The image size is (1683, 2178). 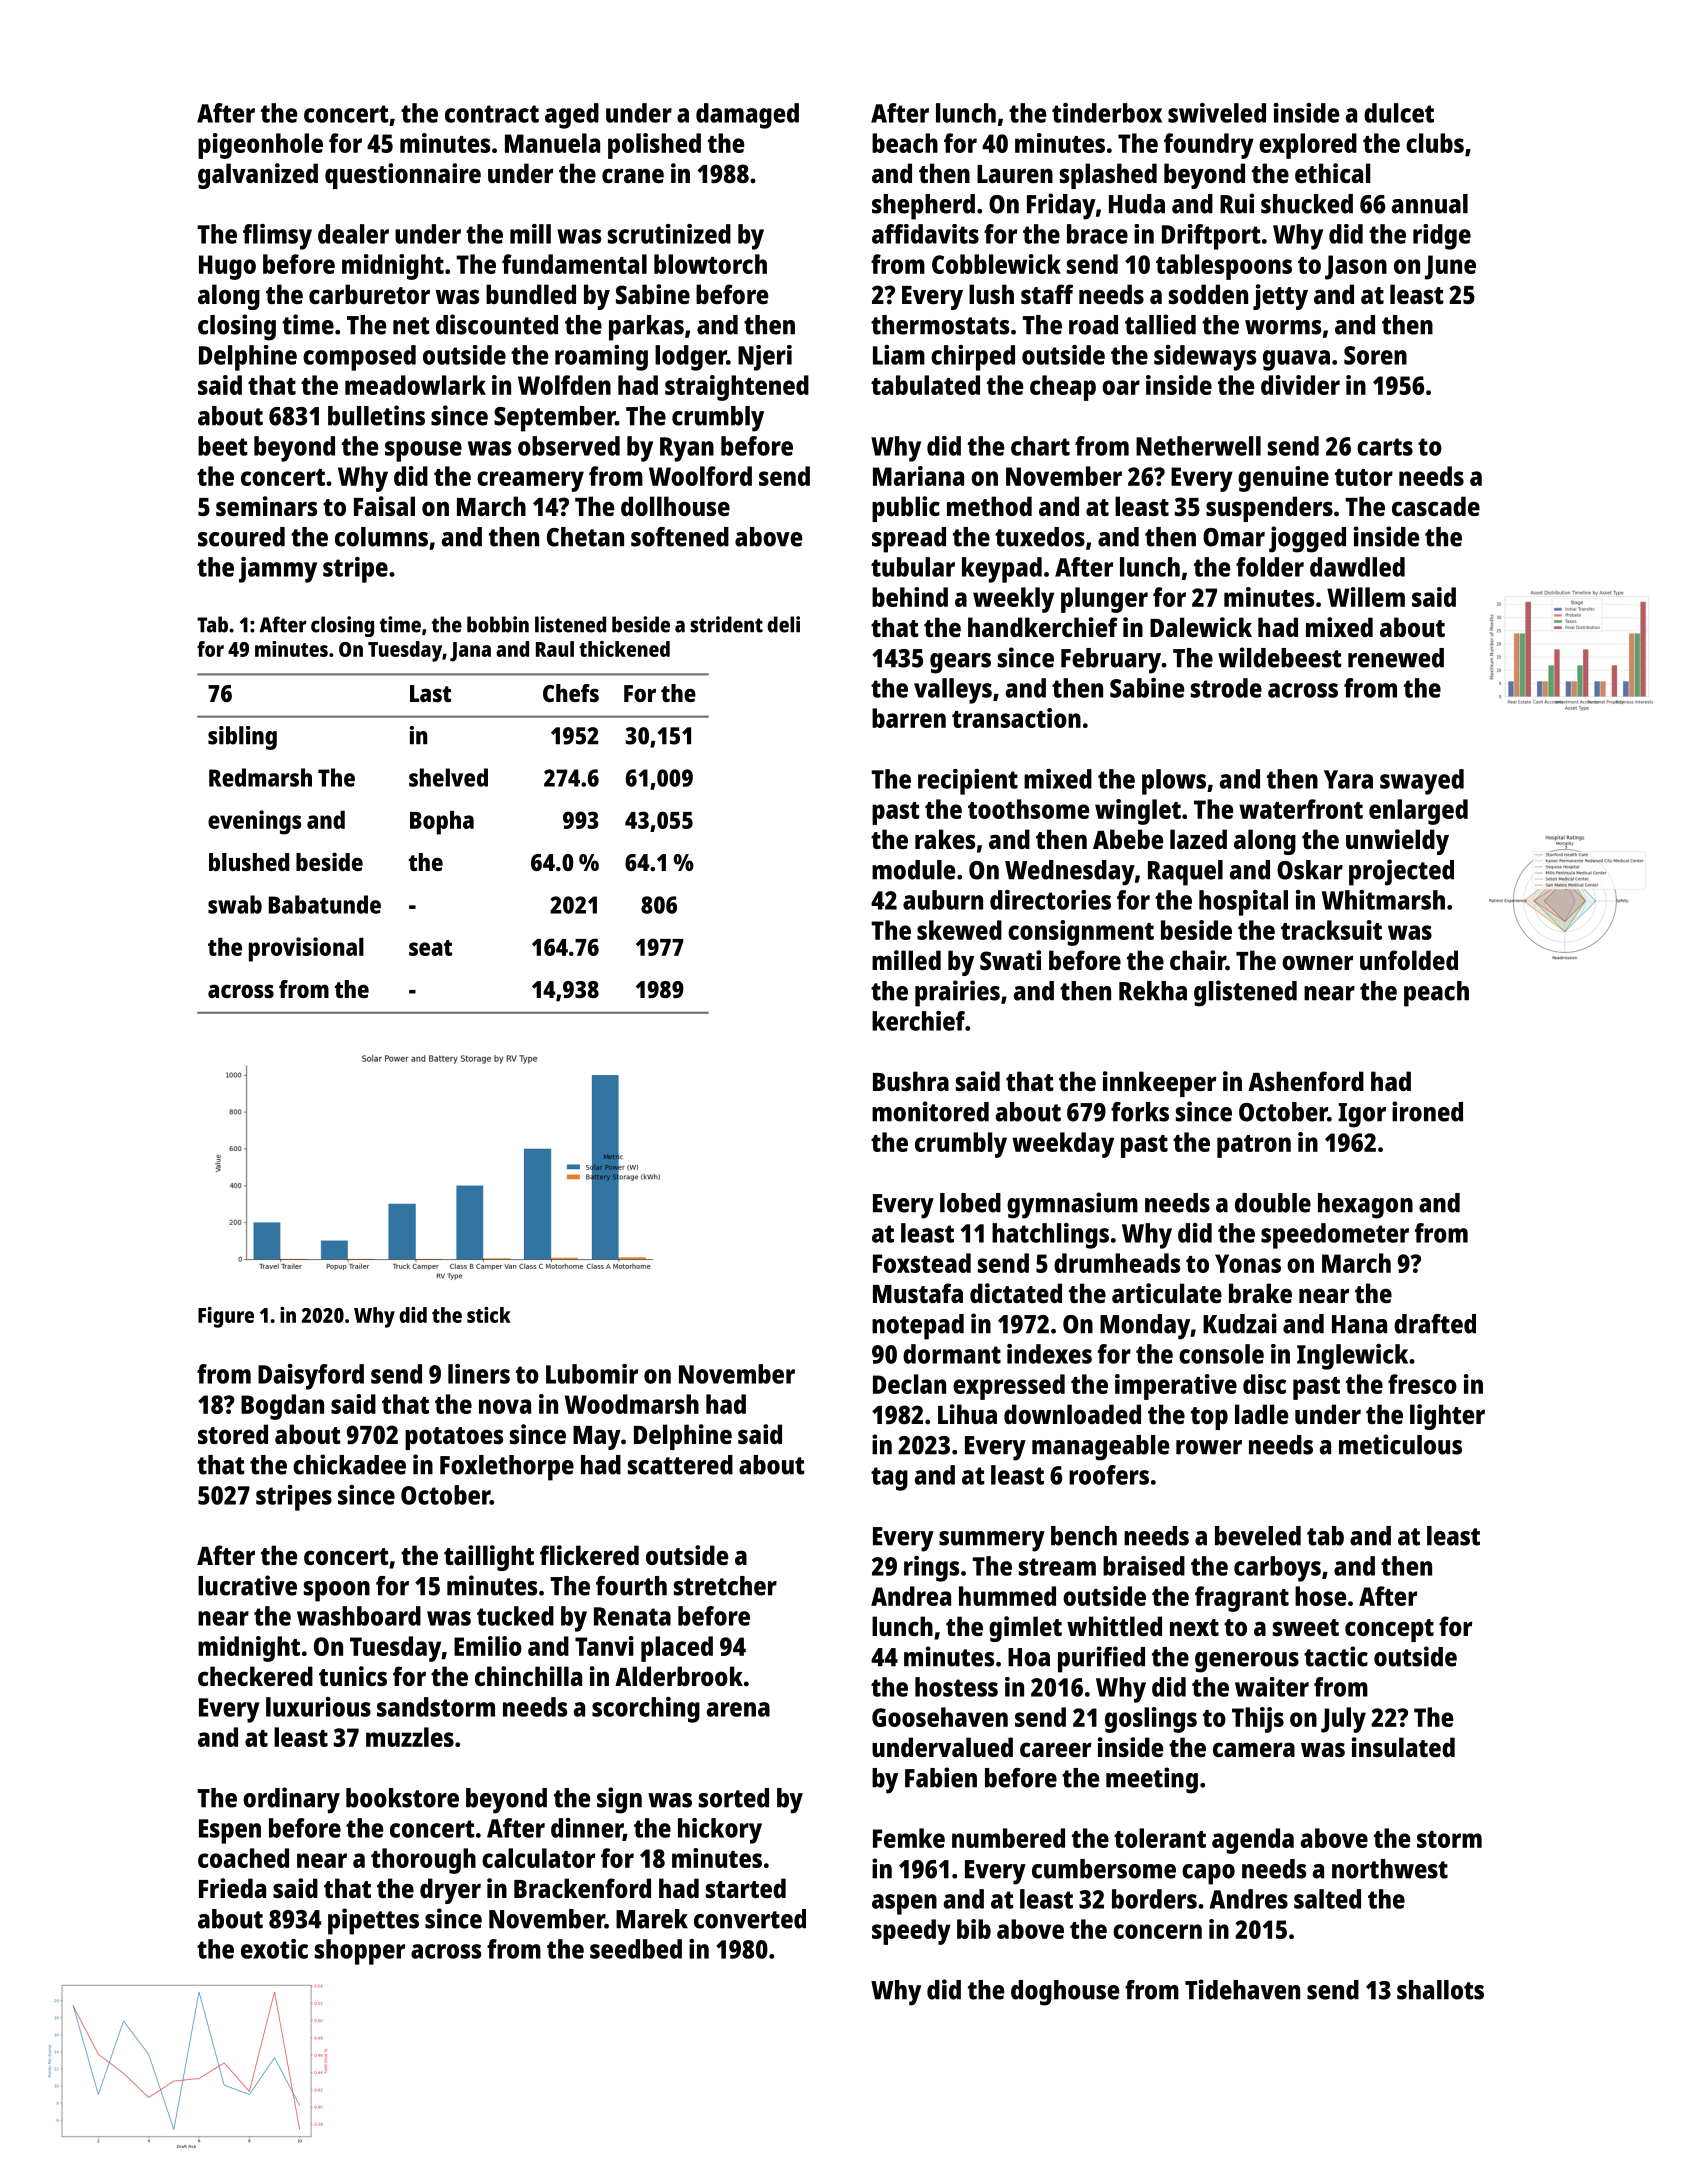 What do you see at coordinates (654, 146) in the image?
I see `polished` at bounding box center [654, 146].
